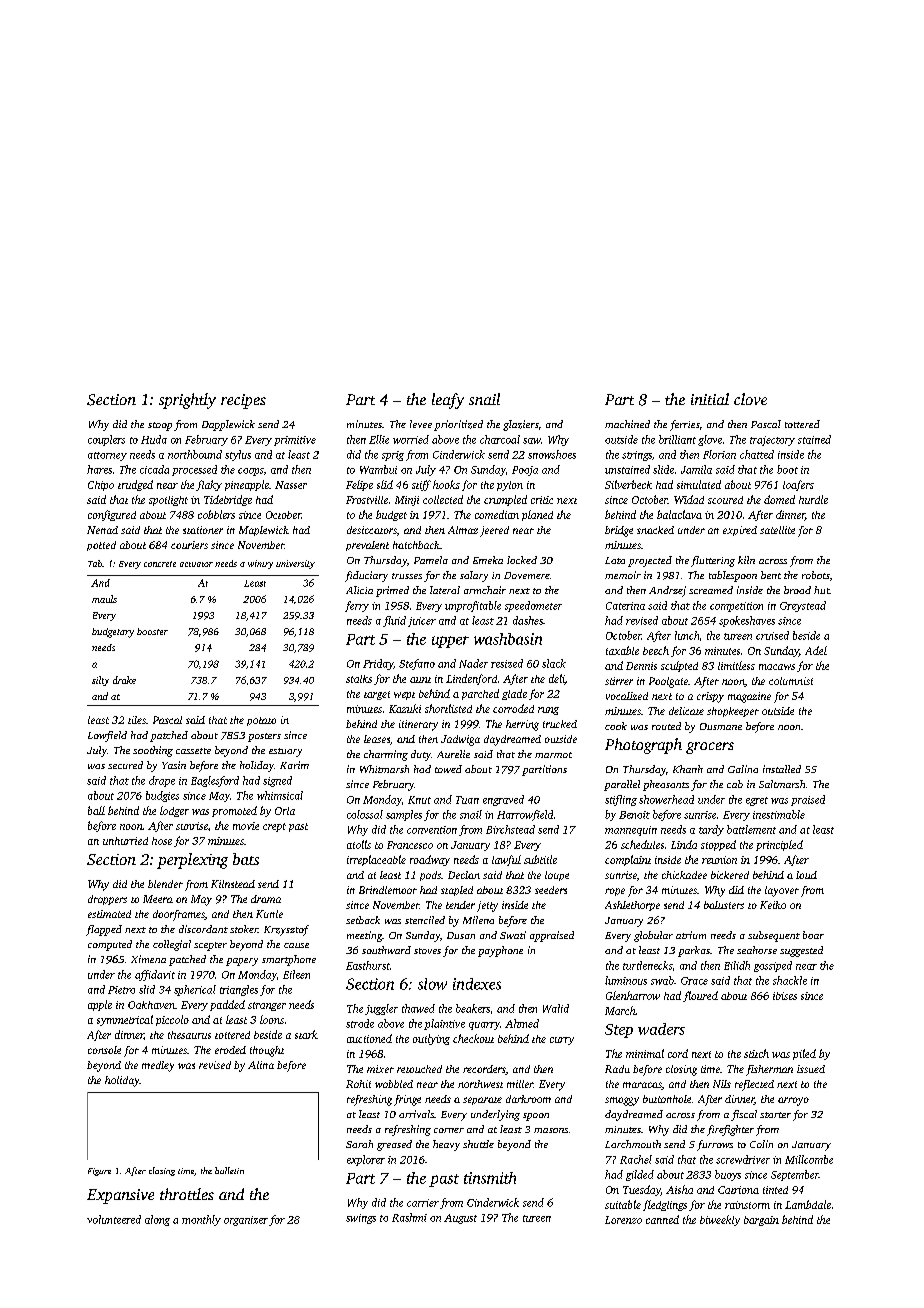  I want to click on inestimable, so click(779, 814).
